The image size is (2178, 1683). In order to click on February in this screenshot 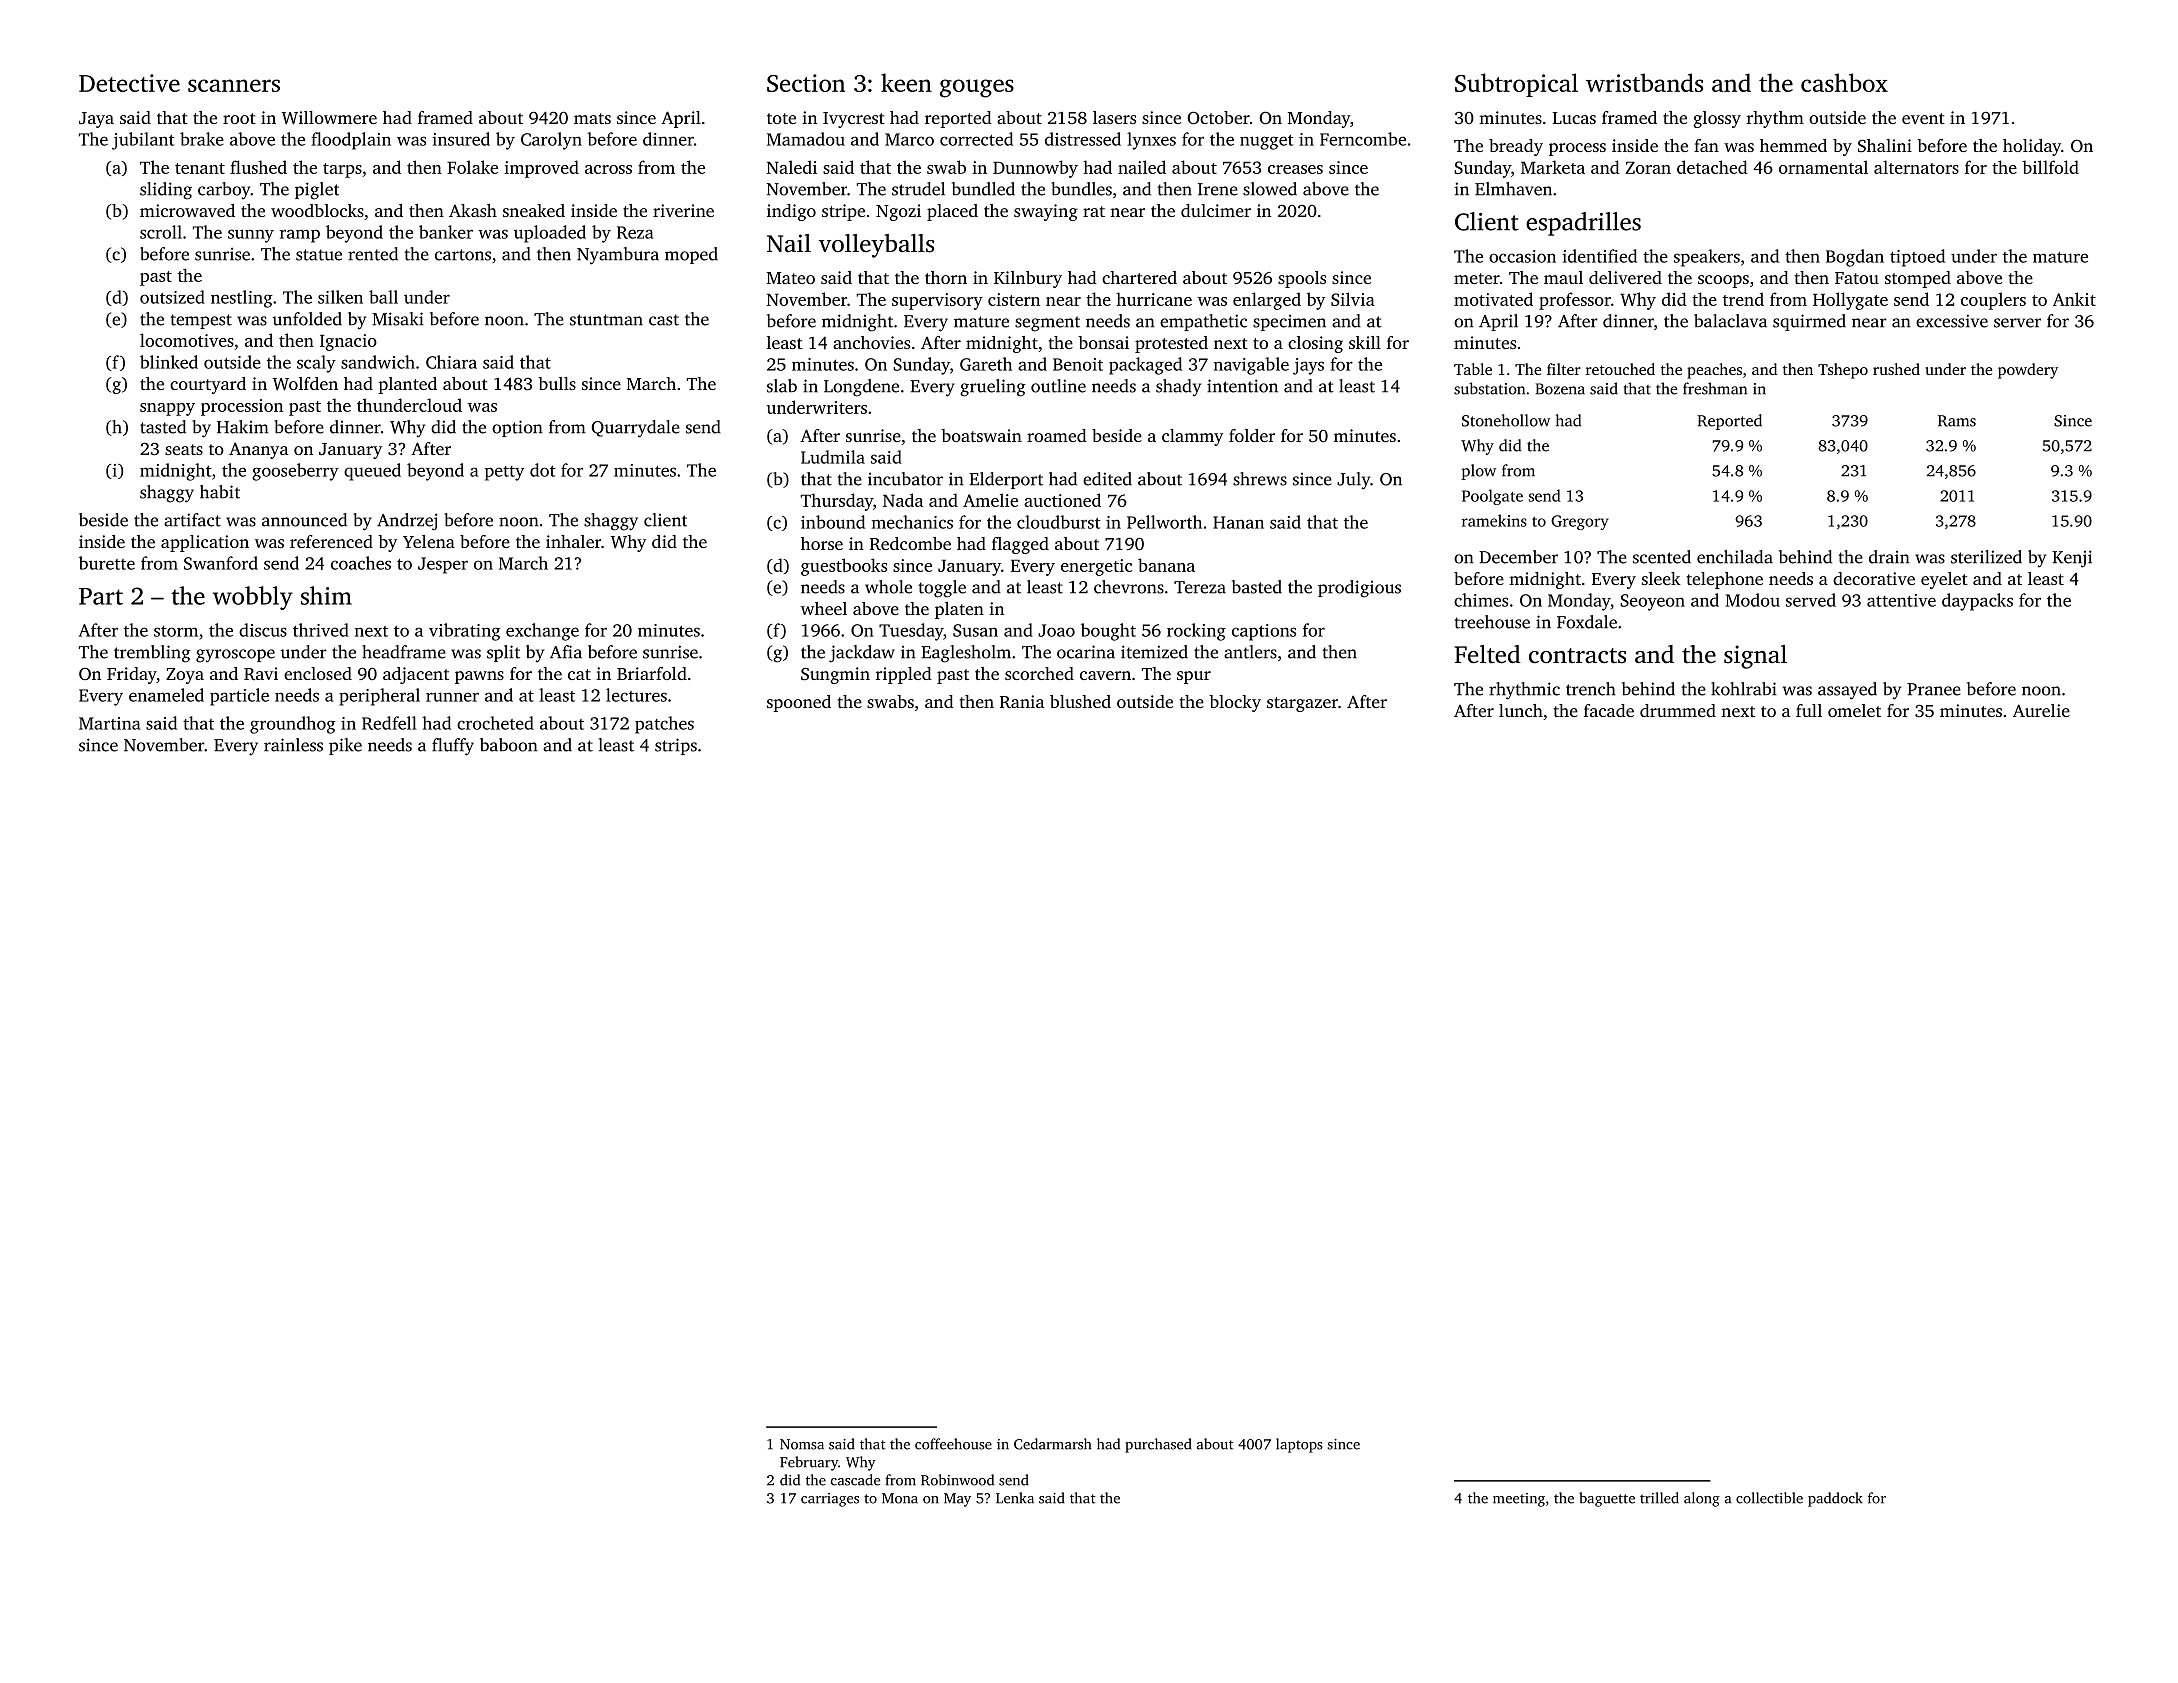, I will do `click(809, 1463)`.
